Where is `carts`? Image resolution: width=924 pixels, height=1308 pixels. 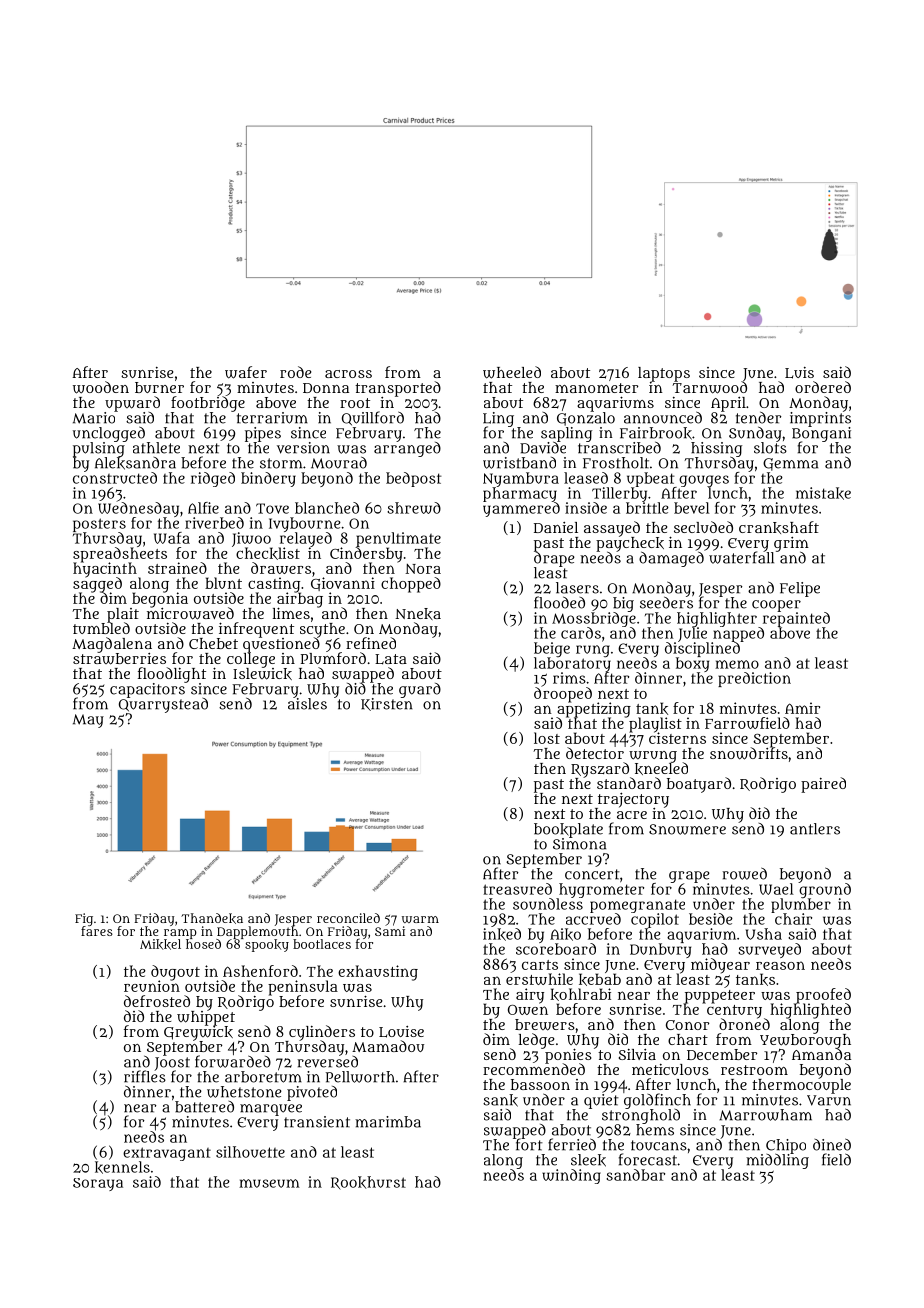 carts is located at coordinates (540, 965).
